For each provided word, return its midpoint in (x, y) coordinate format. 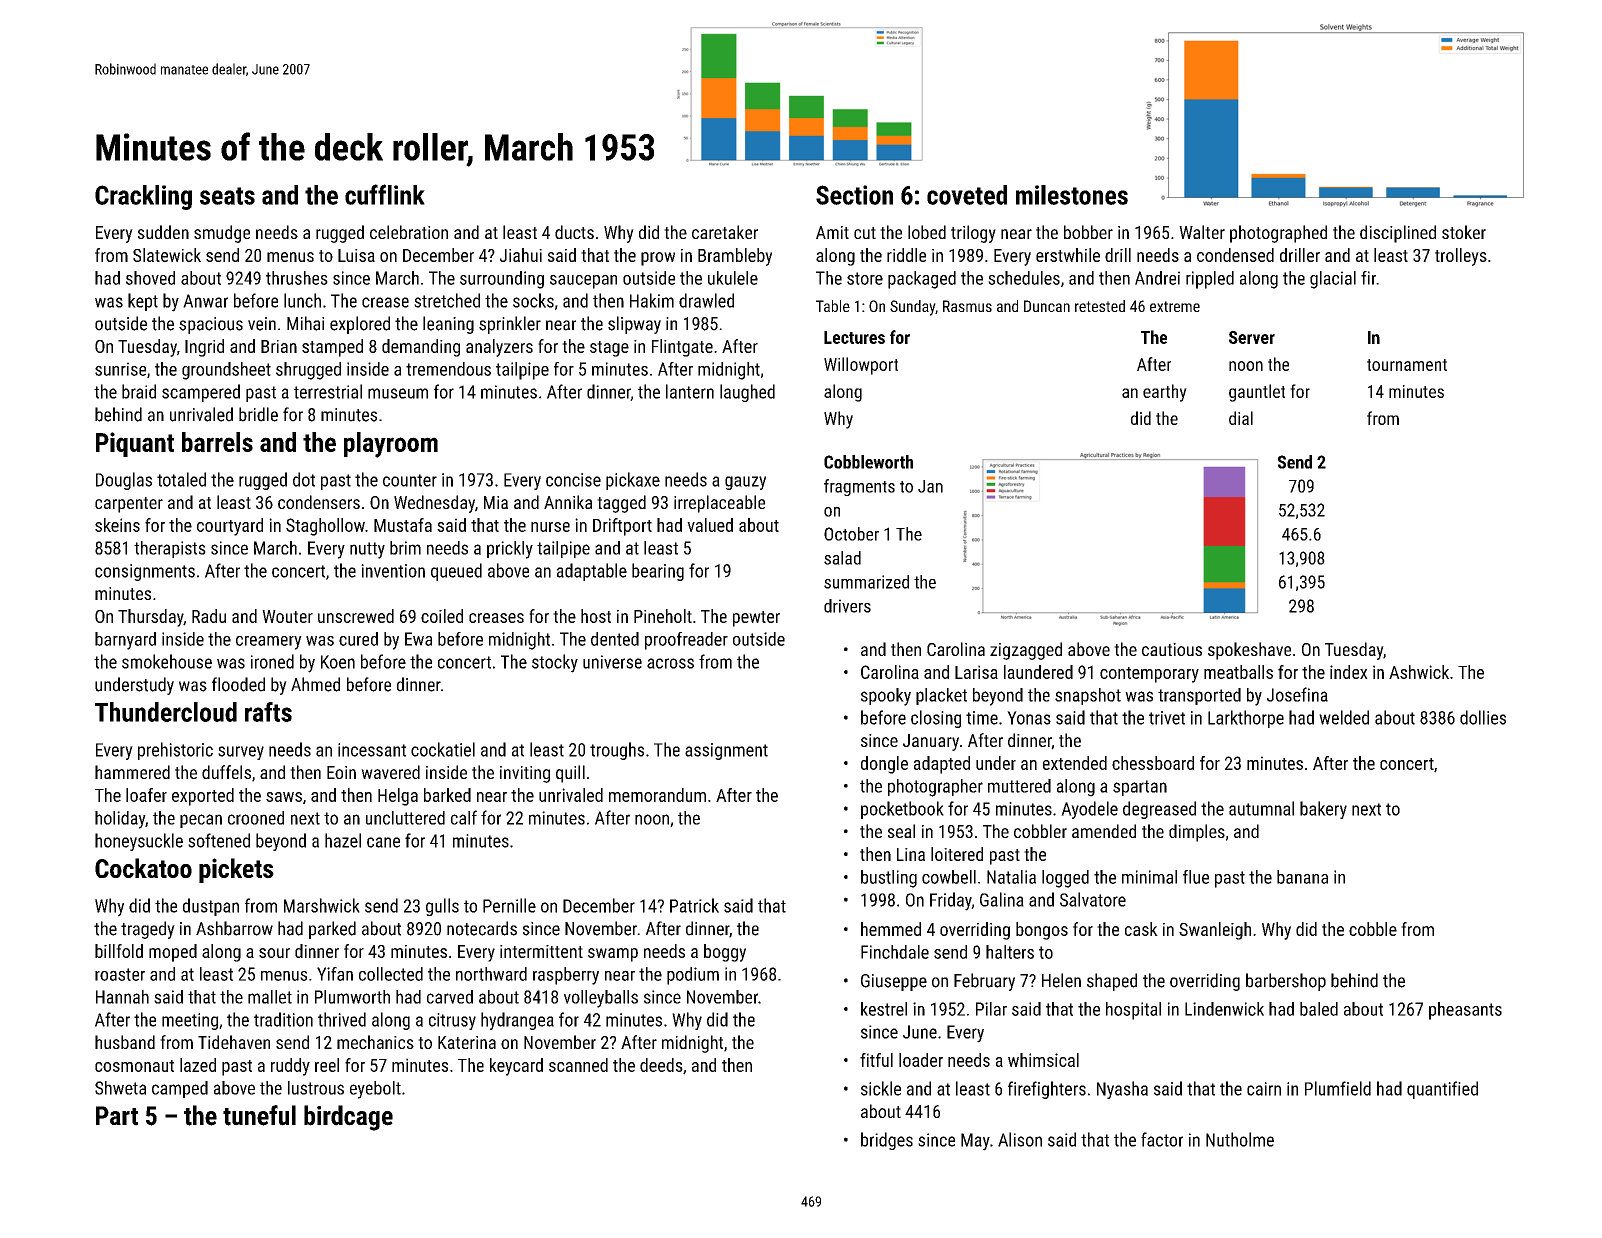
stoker (1464, 232)
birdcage (348, 1118)
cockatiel (443, 749)
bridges (887, 1141)
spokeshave (1249, 651)
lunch (302, 300)
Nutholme (1240, 1139)
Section (854, 195)
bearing (658, 572)
